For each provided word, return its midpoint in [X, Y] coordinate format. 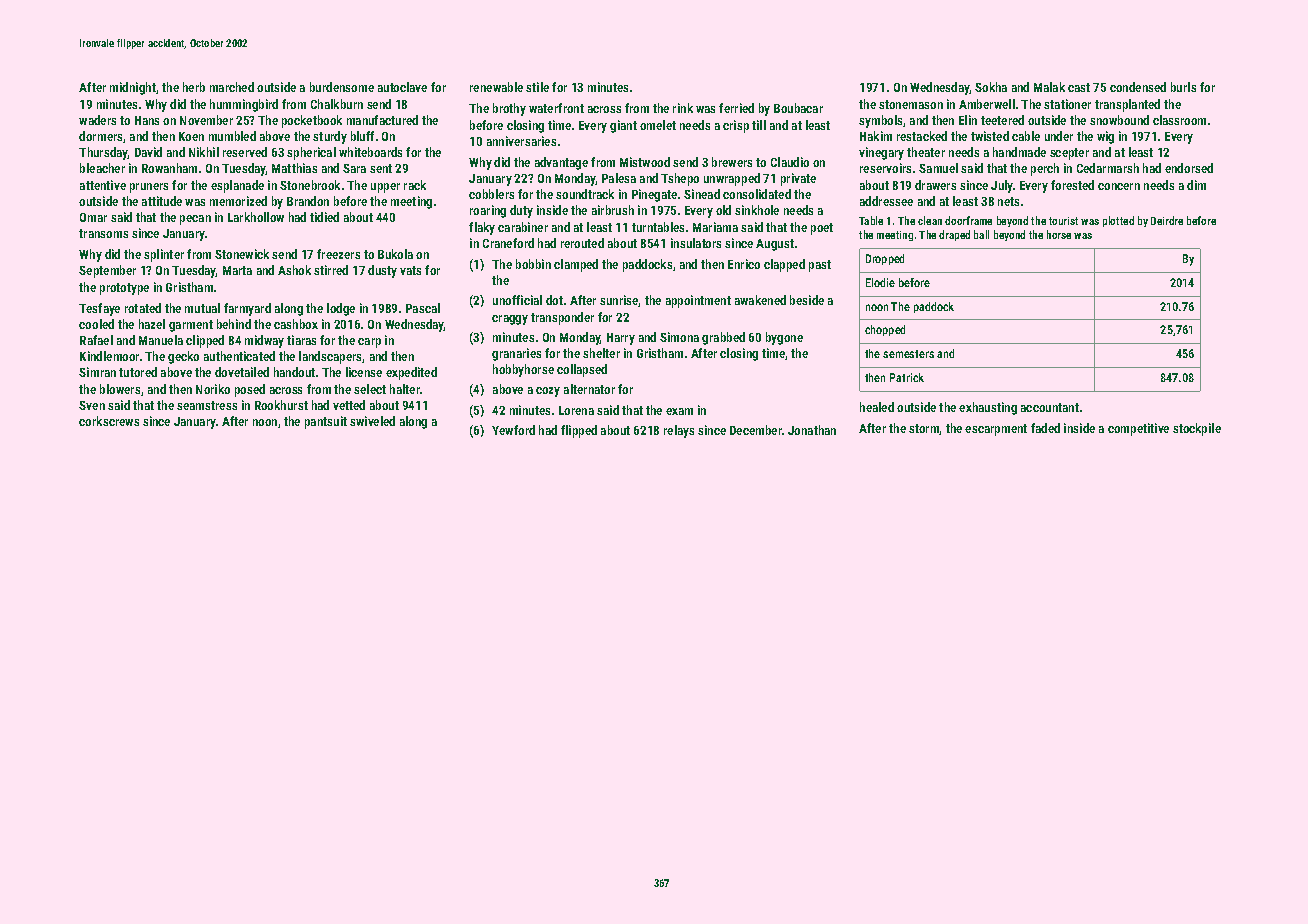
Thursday [103, 153]
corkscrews [109, 421]
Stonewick [242, 254]
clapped [784, 265]
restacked [922, 136]
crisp [736, 126]
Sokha [991, 87]
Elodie [880, 282]
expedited [411, 373]
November [206, 120]
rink [683, 108]
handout [294, 372]
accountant [1050, 407]
